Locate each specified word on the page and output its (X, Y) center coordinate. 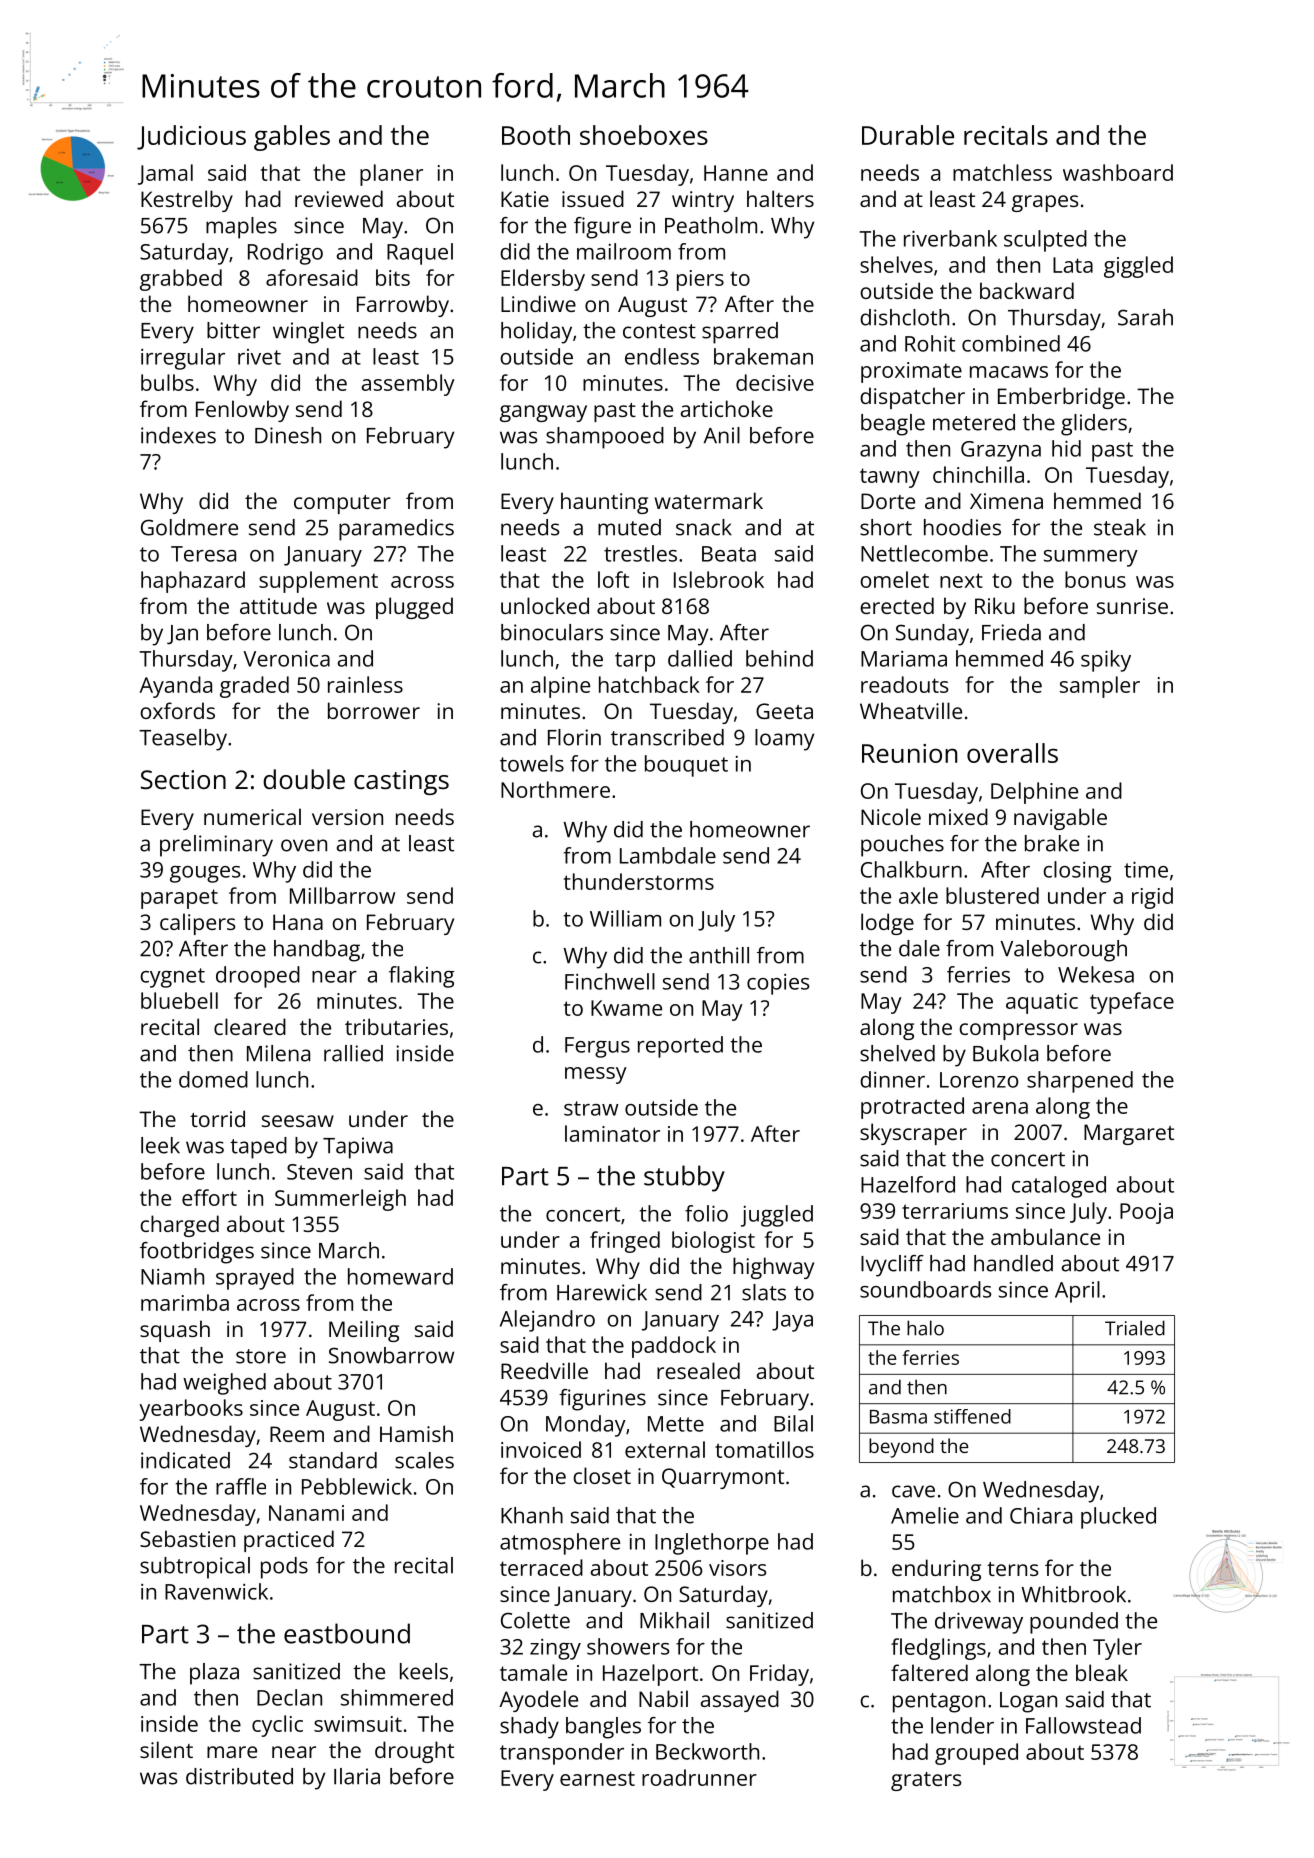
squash (175, 1331)
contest (659, 331)
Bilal (793, 1423)
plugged (414, 608)
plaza (214, 1674)
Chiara (1041, 1515)
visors (738, 1568)
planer (391, 175)
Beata (729, 554)
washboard (1118, 172)
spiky (1106, 661)
